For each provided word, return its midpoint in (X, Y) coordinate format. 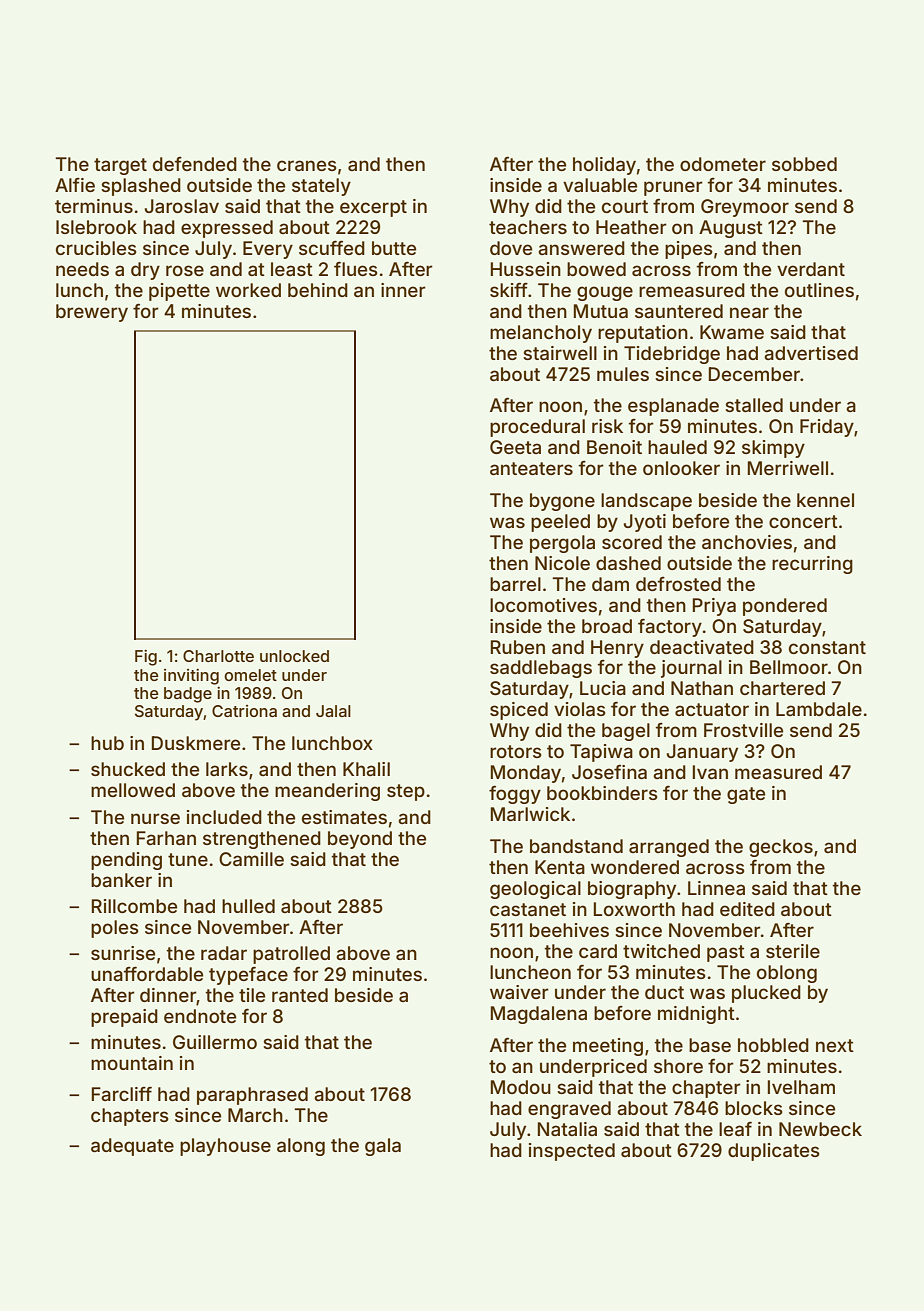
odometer (723, 164)
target (120, 166)
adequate (132, 1147)
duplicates (774, 1152)
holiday (604, 166)
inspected (572, 1152)
